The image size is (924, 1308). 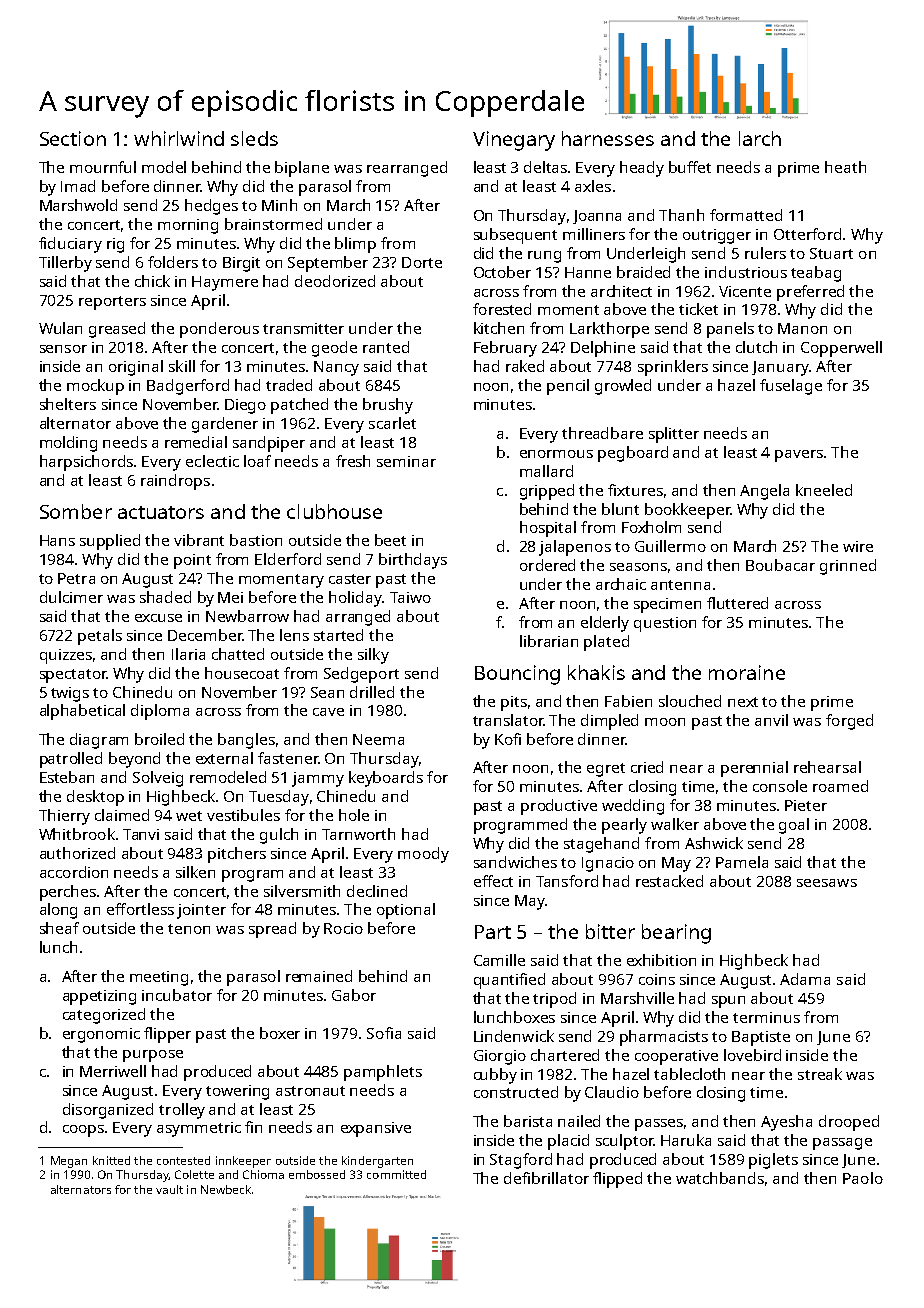 What do you see at coordinates (73, 138) in the image?
I see `Section` at bounding box center [73, 138].
